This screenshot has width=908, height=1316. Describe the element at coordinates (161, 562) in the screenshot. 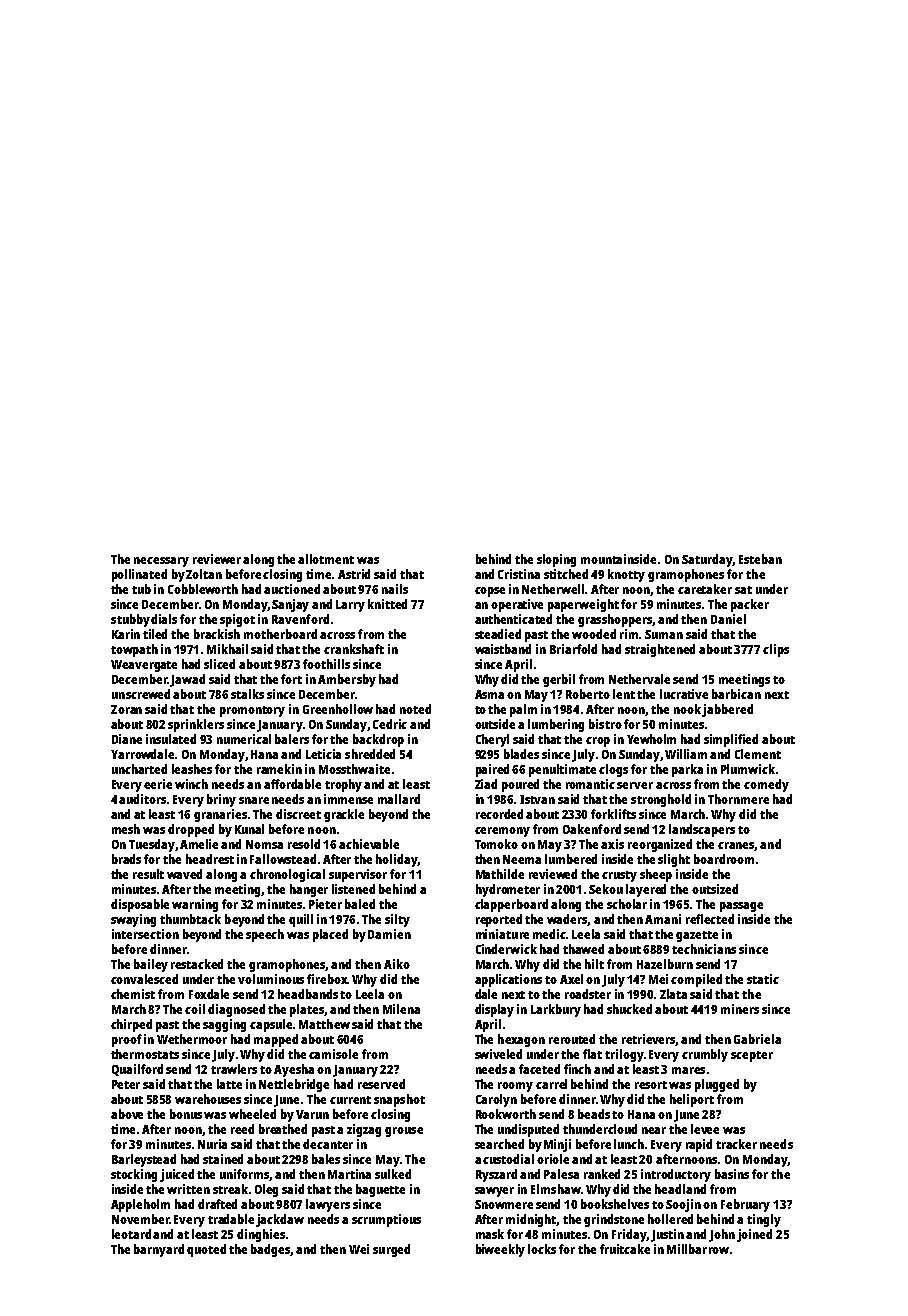

I see `necessary` at that location.
